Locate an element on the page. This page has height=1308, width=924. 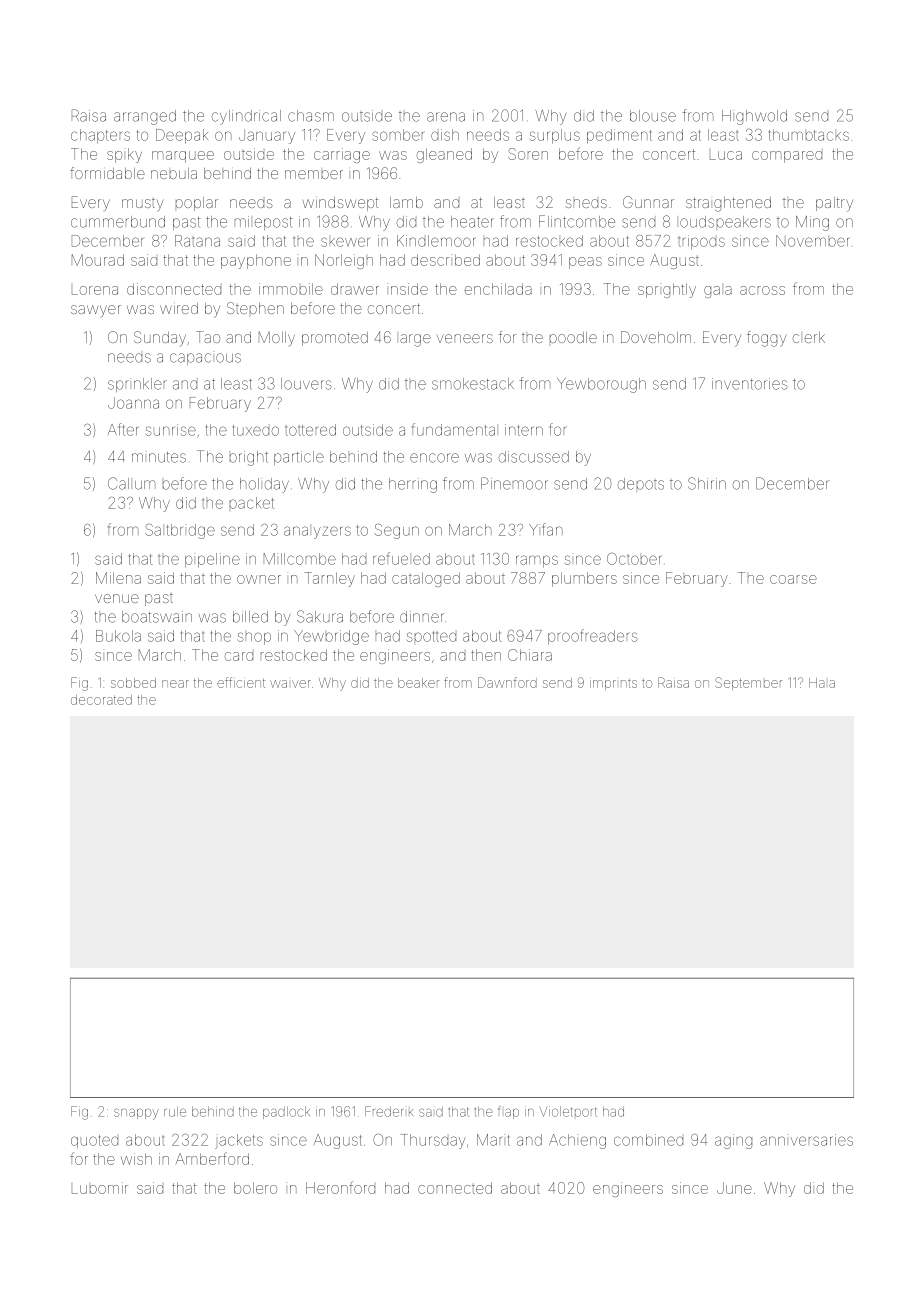
efficient is located at coordinates (241, 682).
